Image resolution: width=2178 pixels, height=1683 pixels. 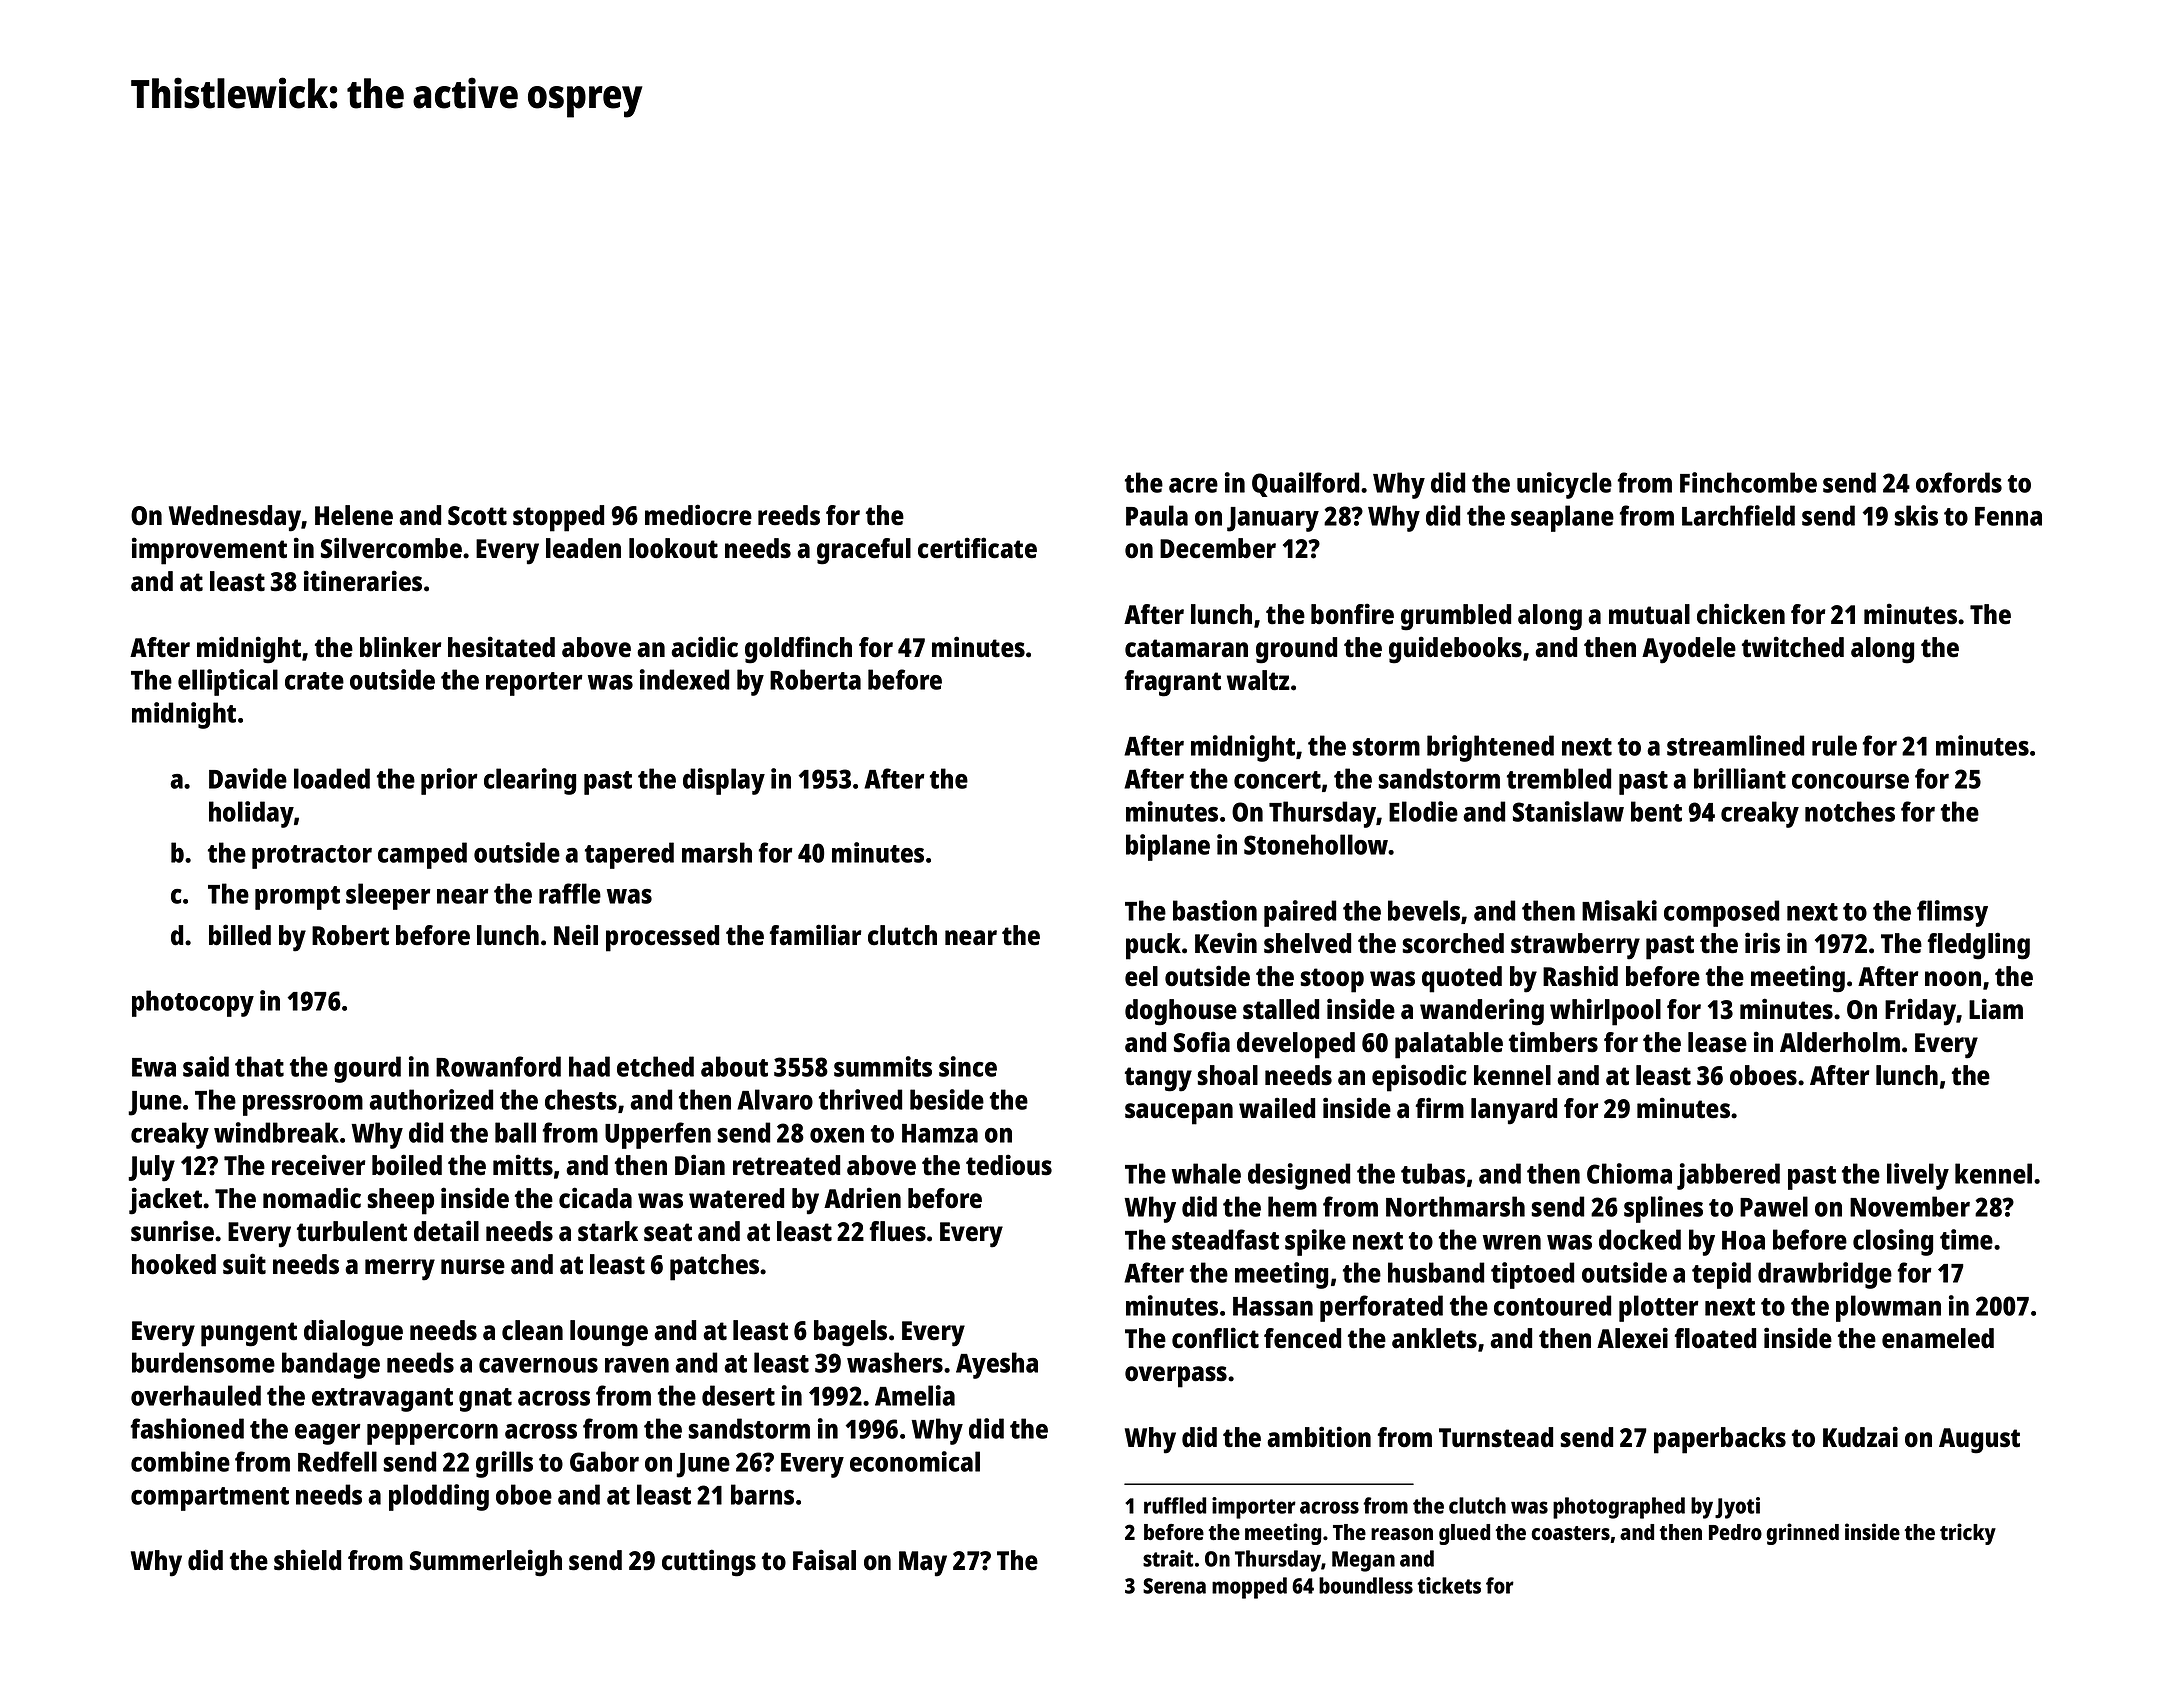 I want to click on summits, so click(x=883, y=1066).
